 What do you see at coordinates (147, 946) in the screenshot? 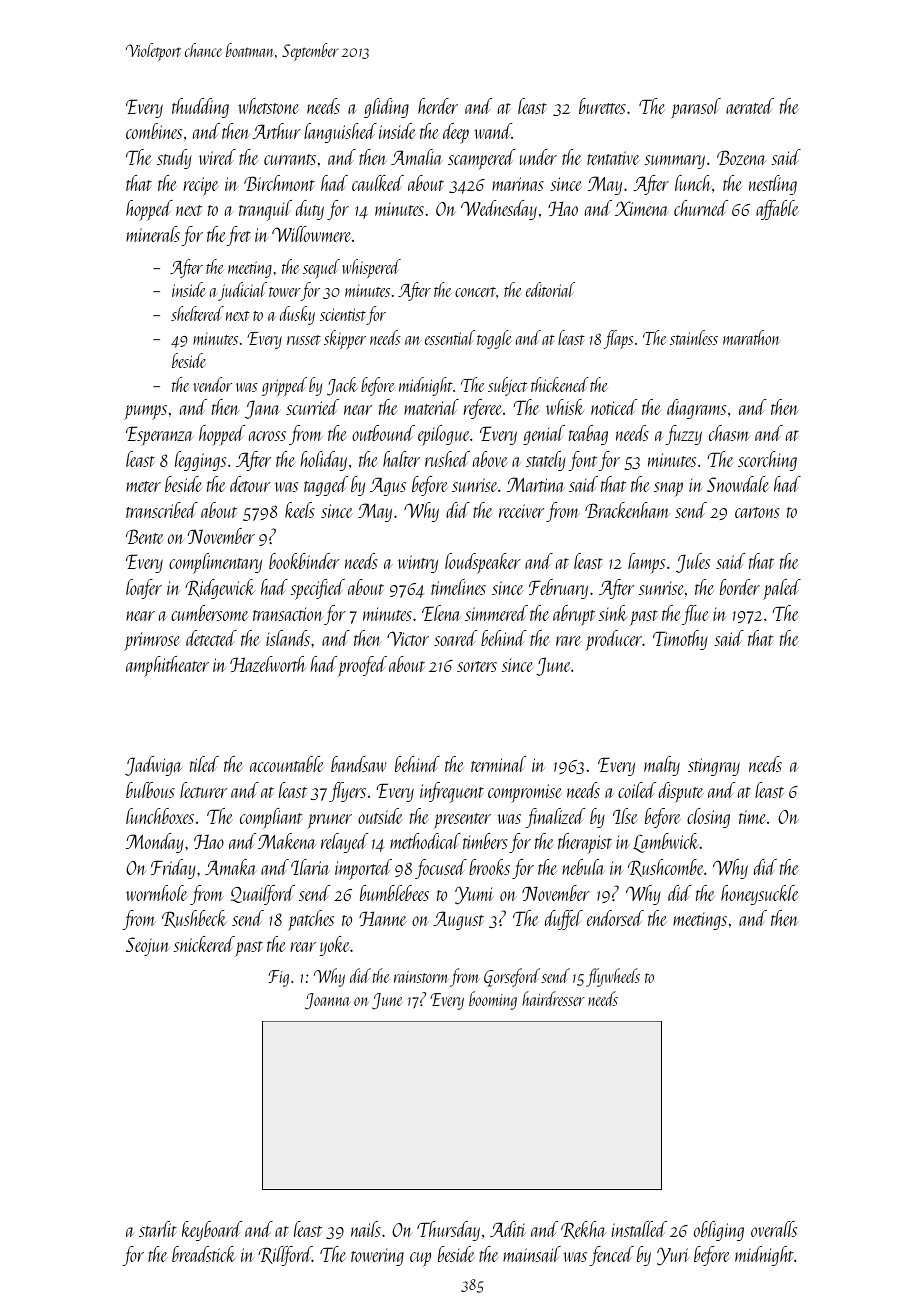
I see `Seojun` at bounding box center [147, 946].
